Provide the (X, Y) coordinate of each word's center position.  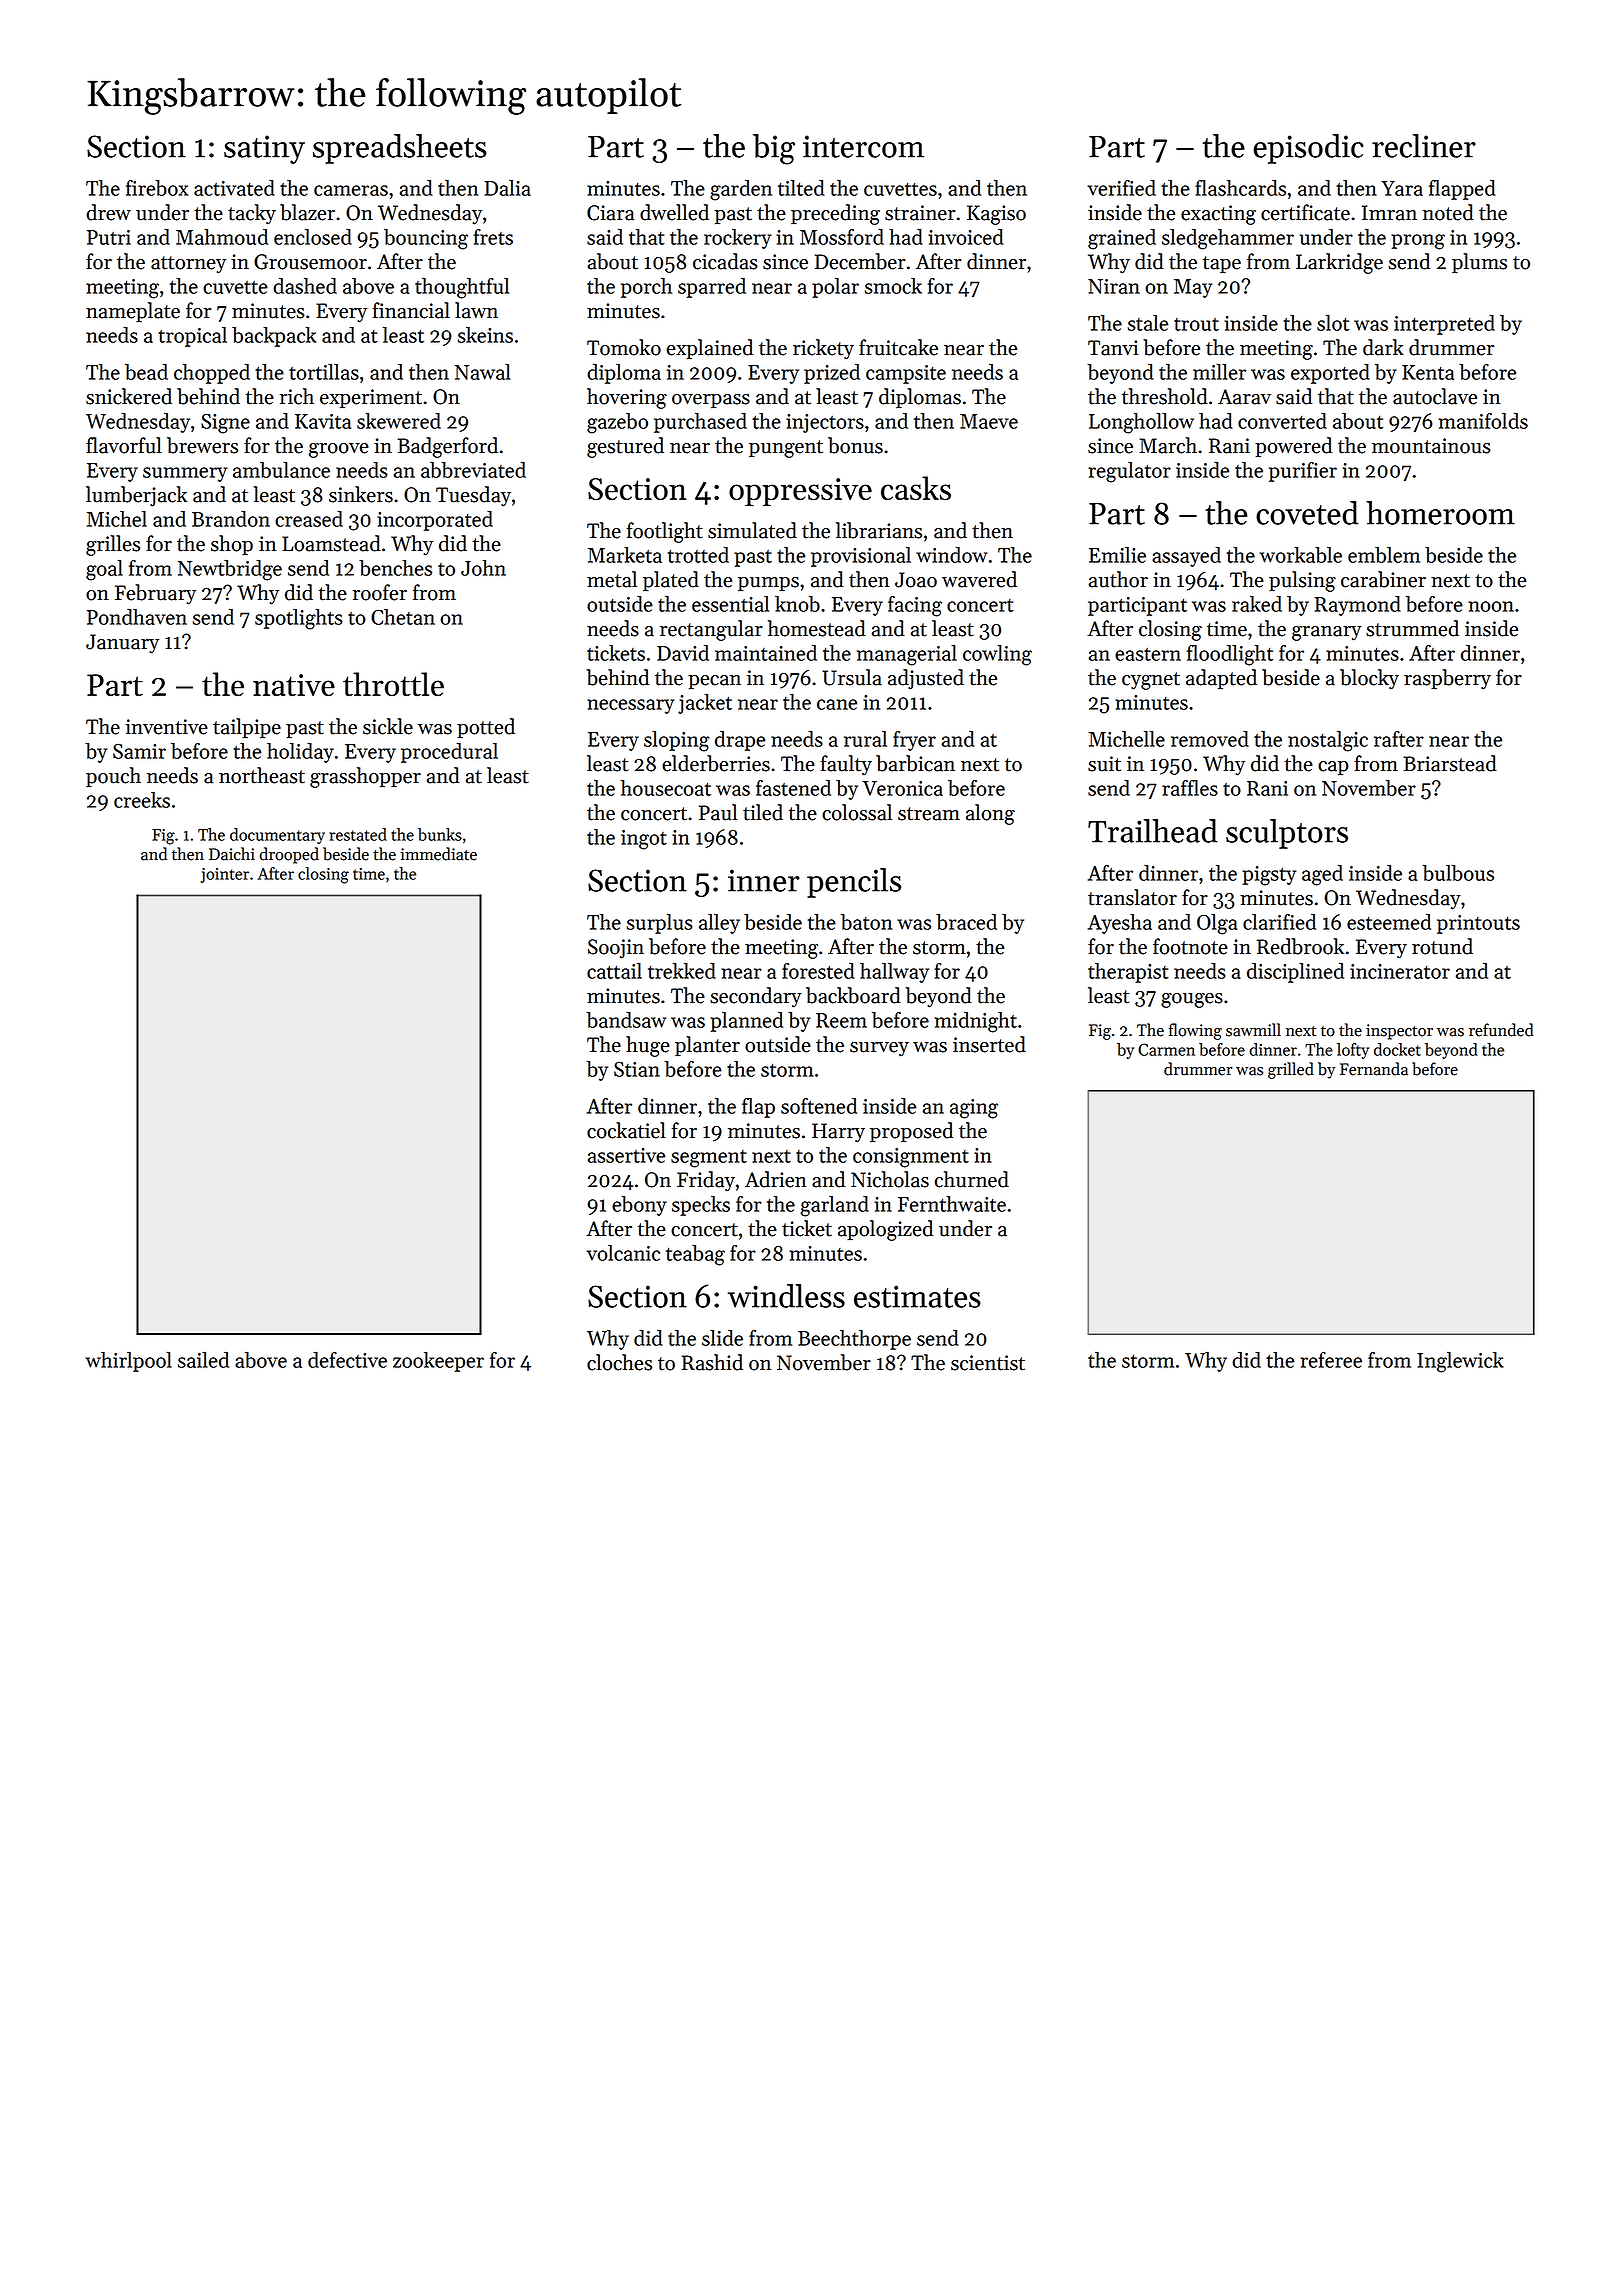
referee (1331, 1360)
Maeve (989, 421)
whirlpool (128, 1362)
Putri (109, 237)
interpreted (1444, 325)
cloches (619, 1362)
